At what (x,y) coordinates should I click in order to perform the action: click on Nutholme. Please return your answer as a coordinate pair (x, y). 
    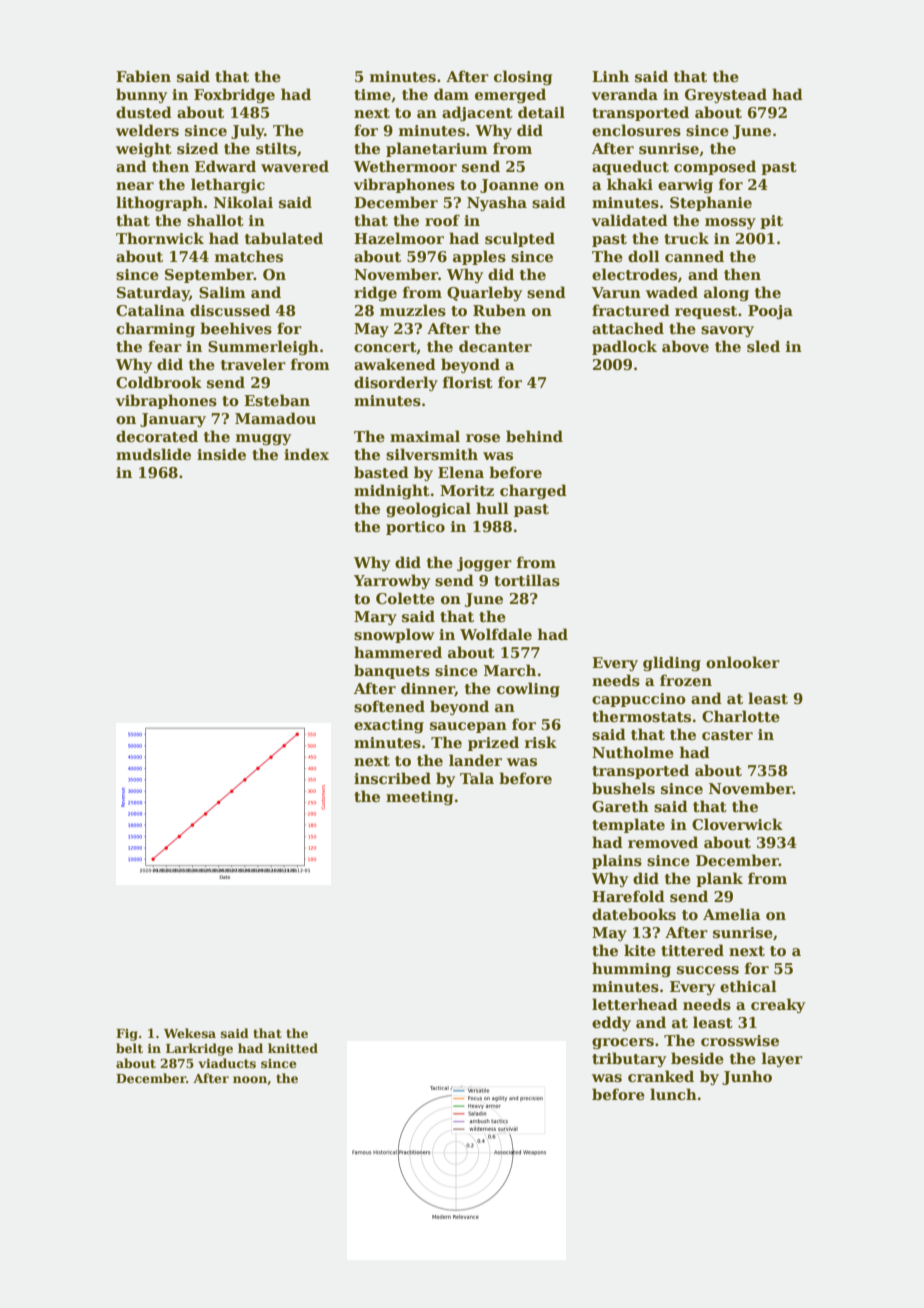
    Looking at the image, I should click on (633, 752).
